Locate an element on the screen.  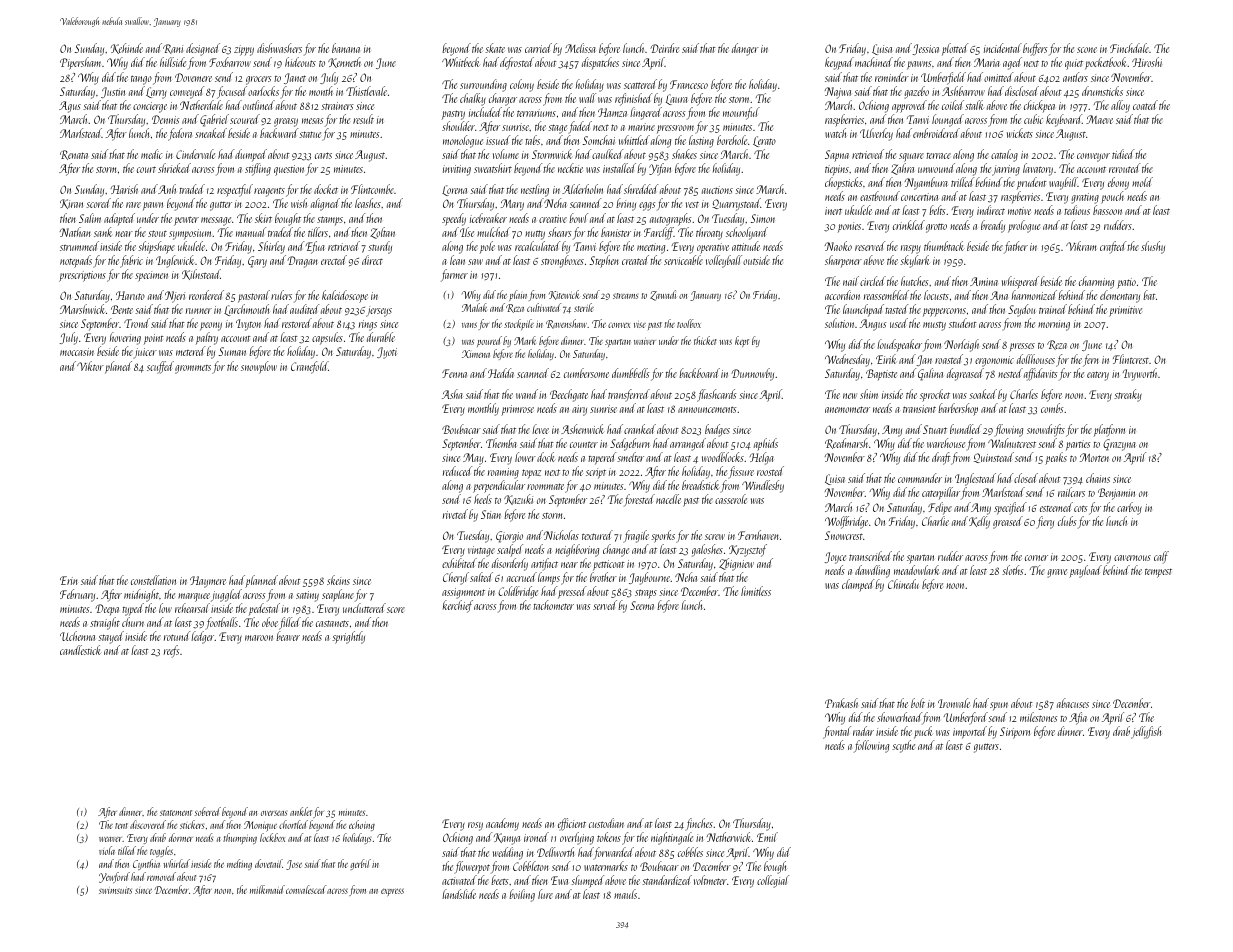
incidental is located at coordinates (1003, 48).
